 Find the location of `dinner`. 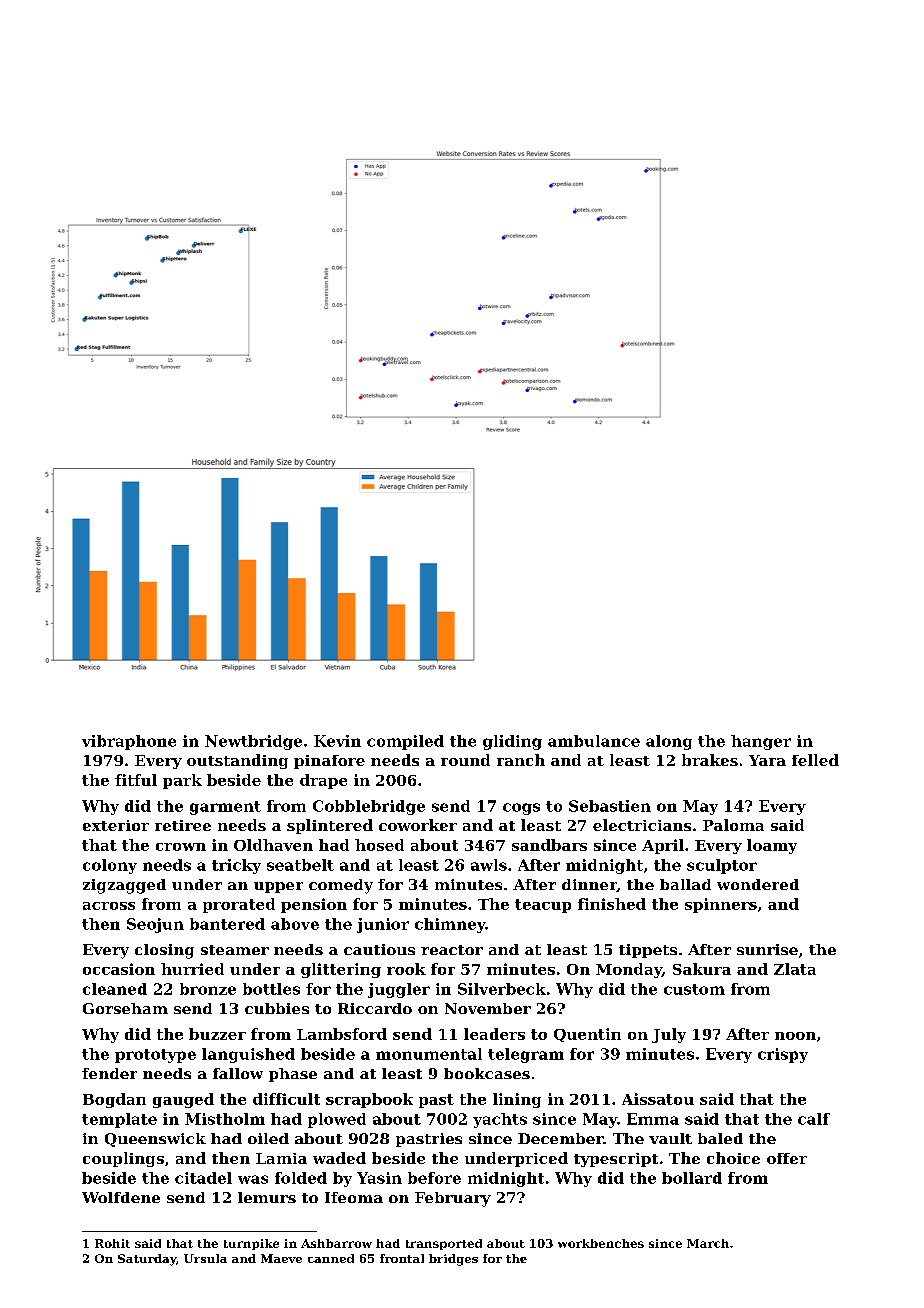

dinner is located at coordinates (589, 885).
